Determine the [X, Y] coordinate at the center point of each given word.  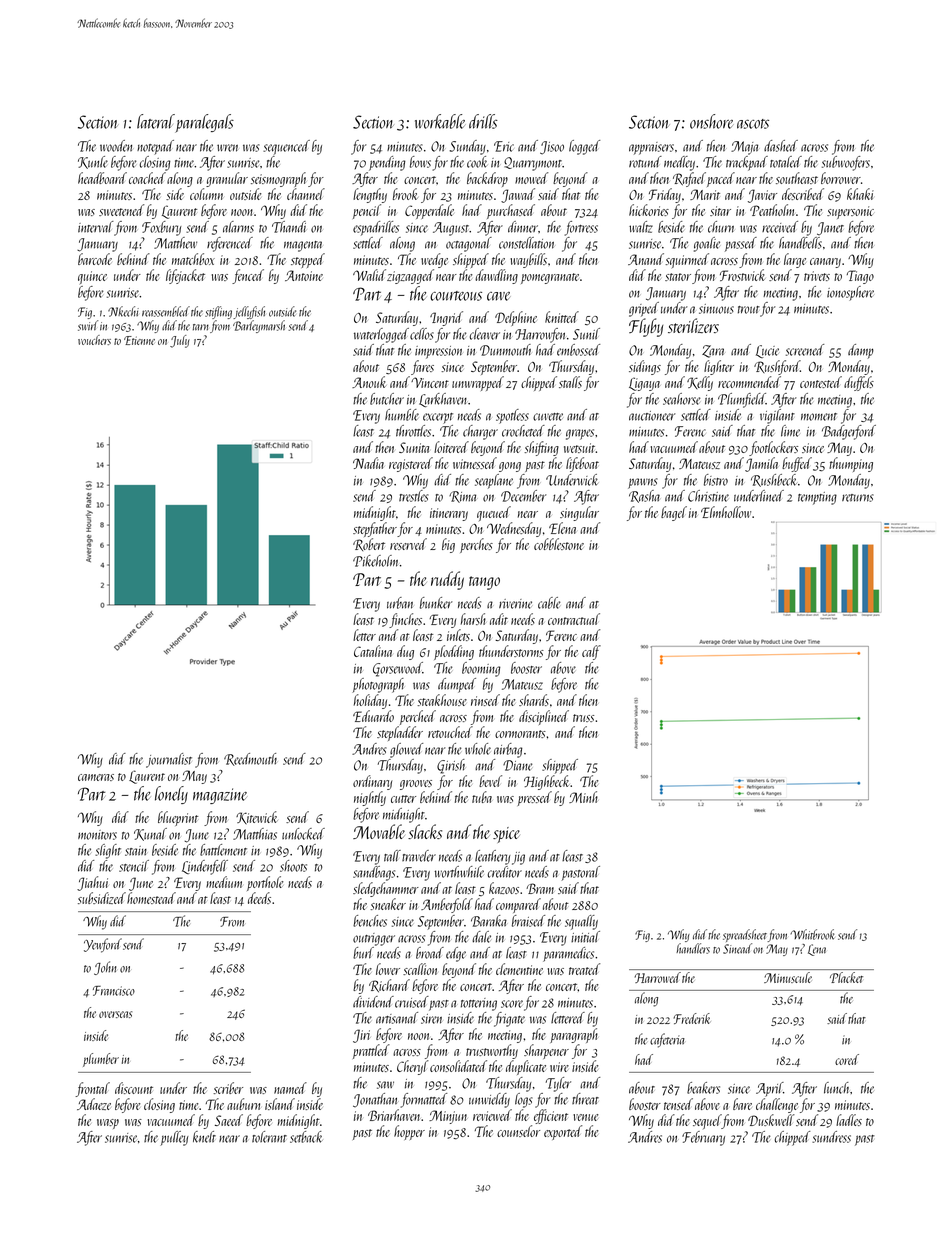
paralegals [204, 123]
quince [92, 277]
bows [420, 162]
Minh [583, 797]
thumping [851, 464]
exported [563, 1132]
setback [306, 1137]
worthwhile [459, 872]
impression [438, 352]
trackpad [747, 163]
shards [534, 700]
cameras [96, 777]
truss [583, 718]
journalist [169, 760]
